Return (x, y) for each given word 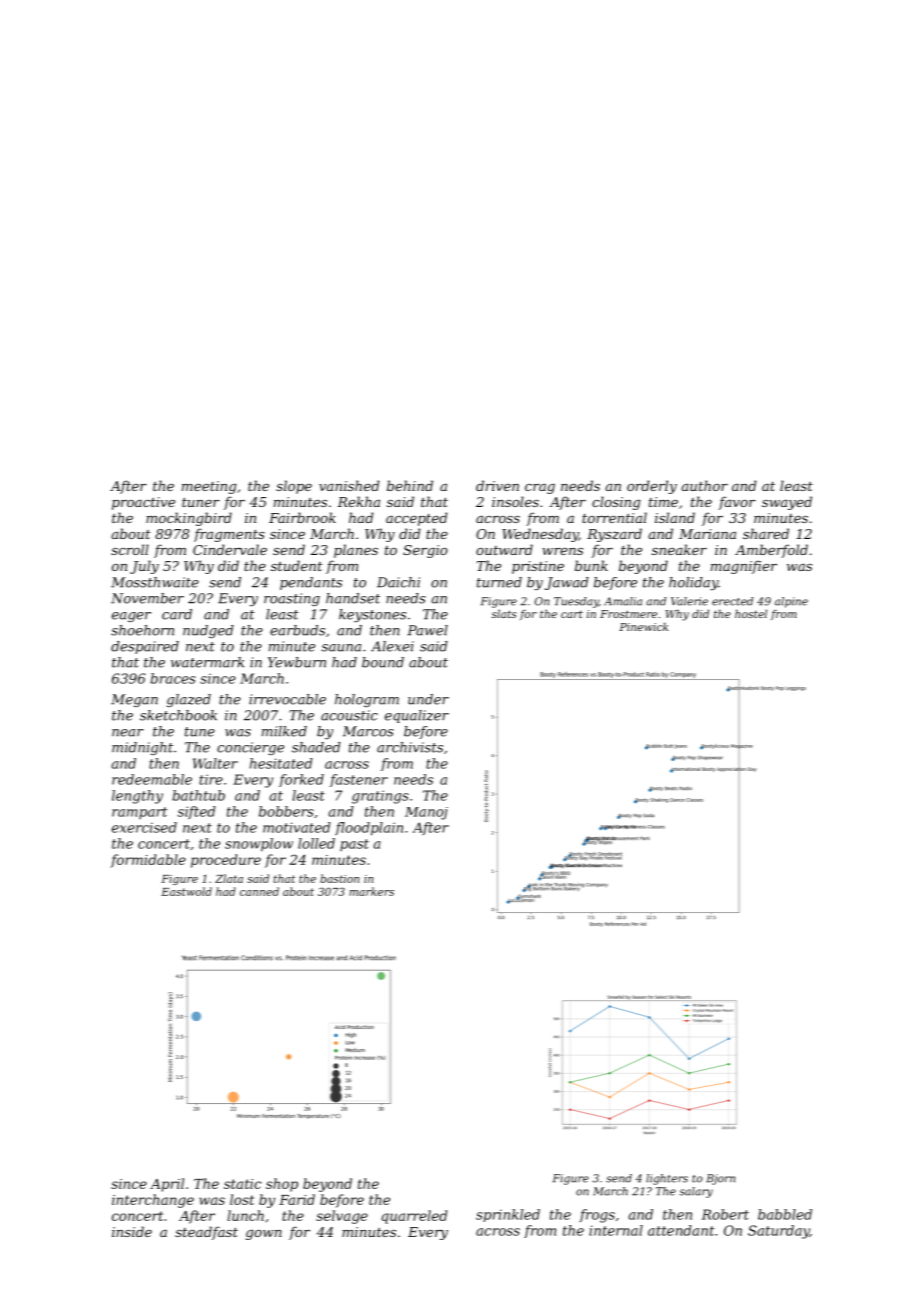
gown (264, 1235)
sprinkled (508, 1215)
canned (259, 891)
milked (284, 731)
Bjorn (720, 1179)
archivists (410, 747)
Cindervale (230, 549)
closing (616, 503)
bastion (340, 878)
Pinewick (643, 626)
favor (737, 503)
